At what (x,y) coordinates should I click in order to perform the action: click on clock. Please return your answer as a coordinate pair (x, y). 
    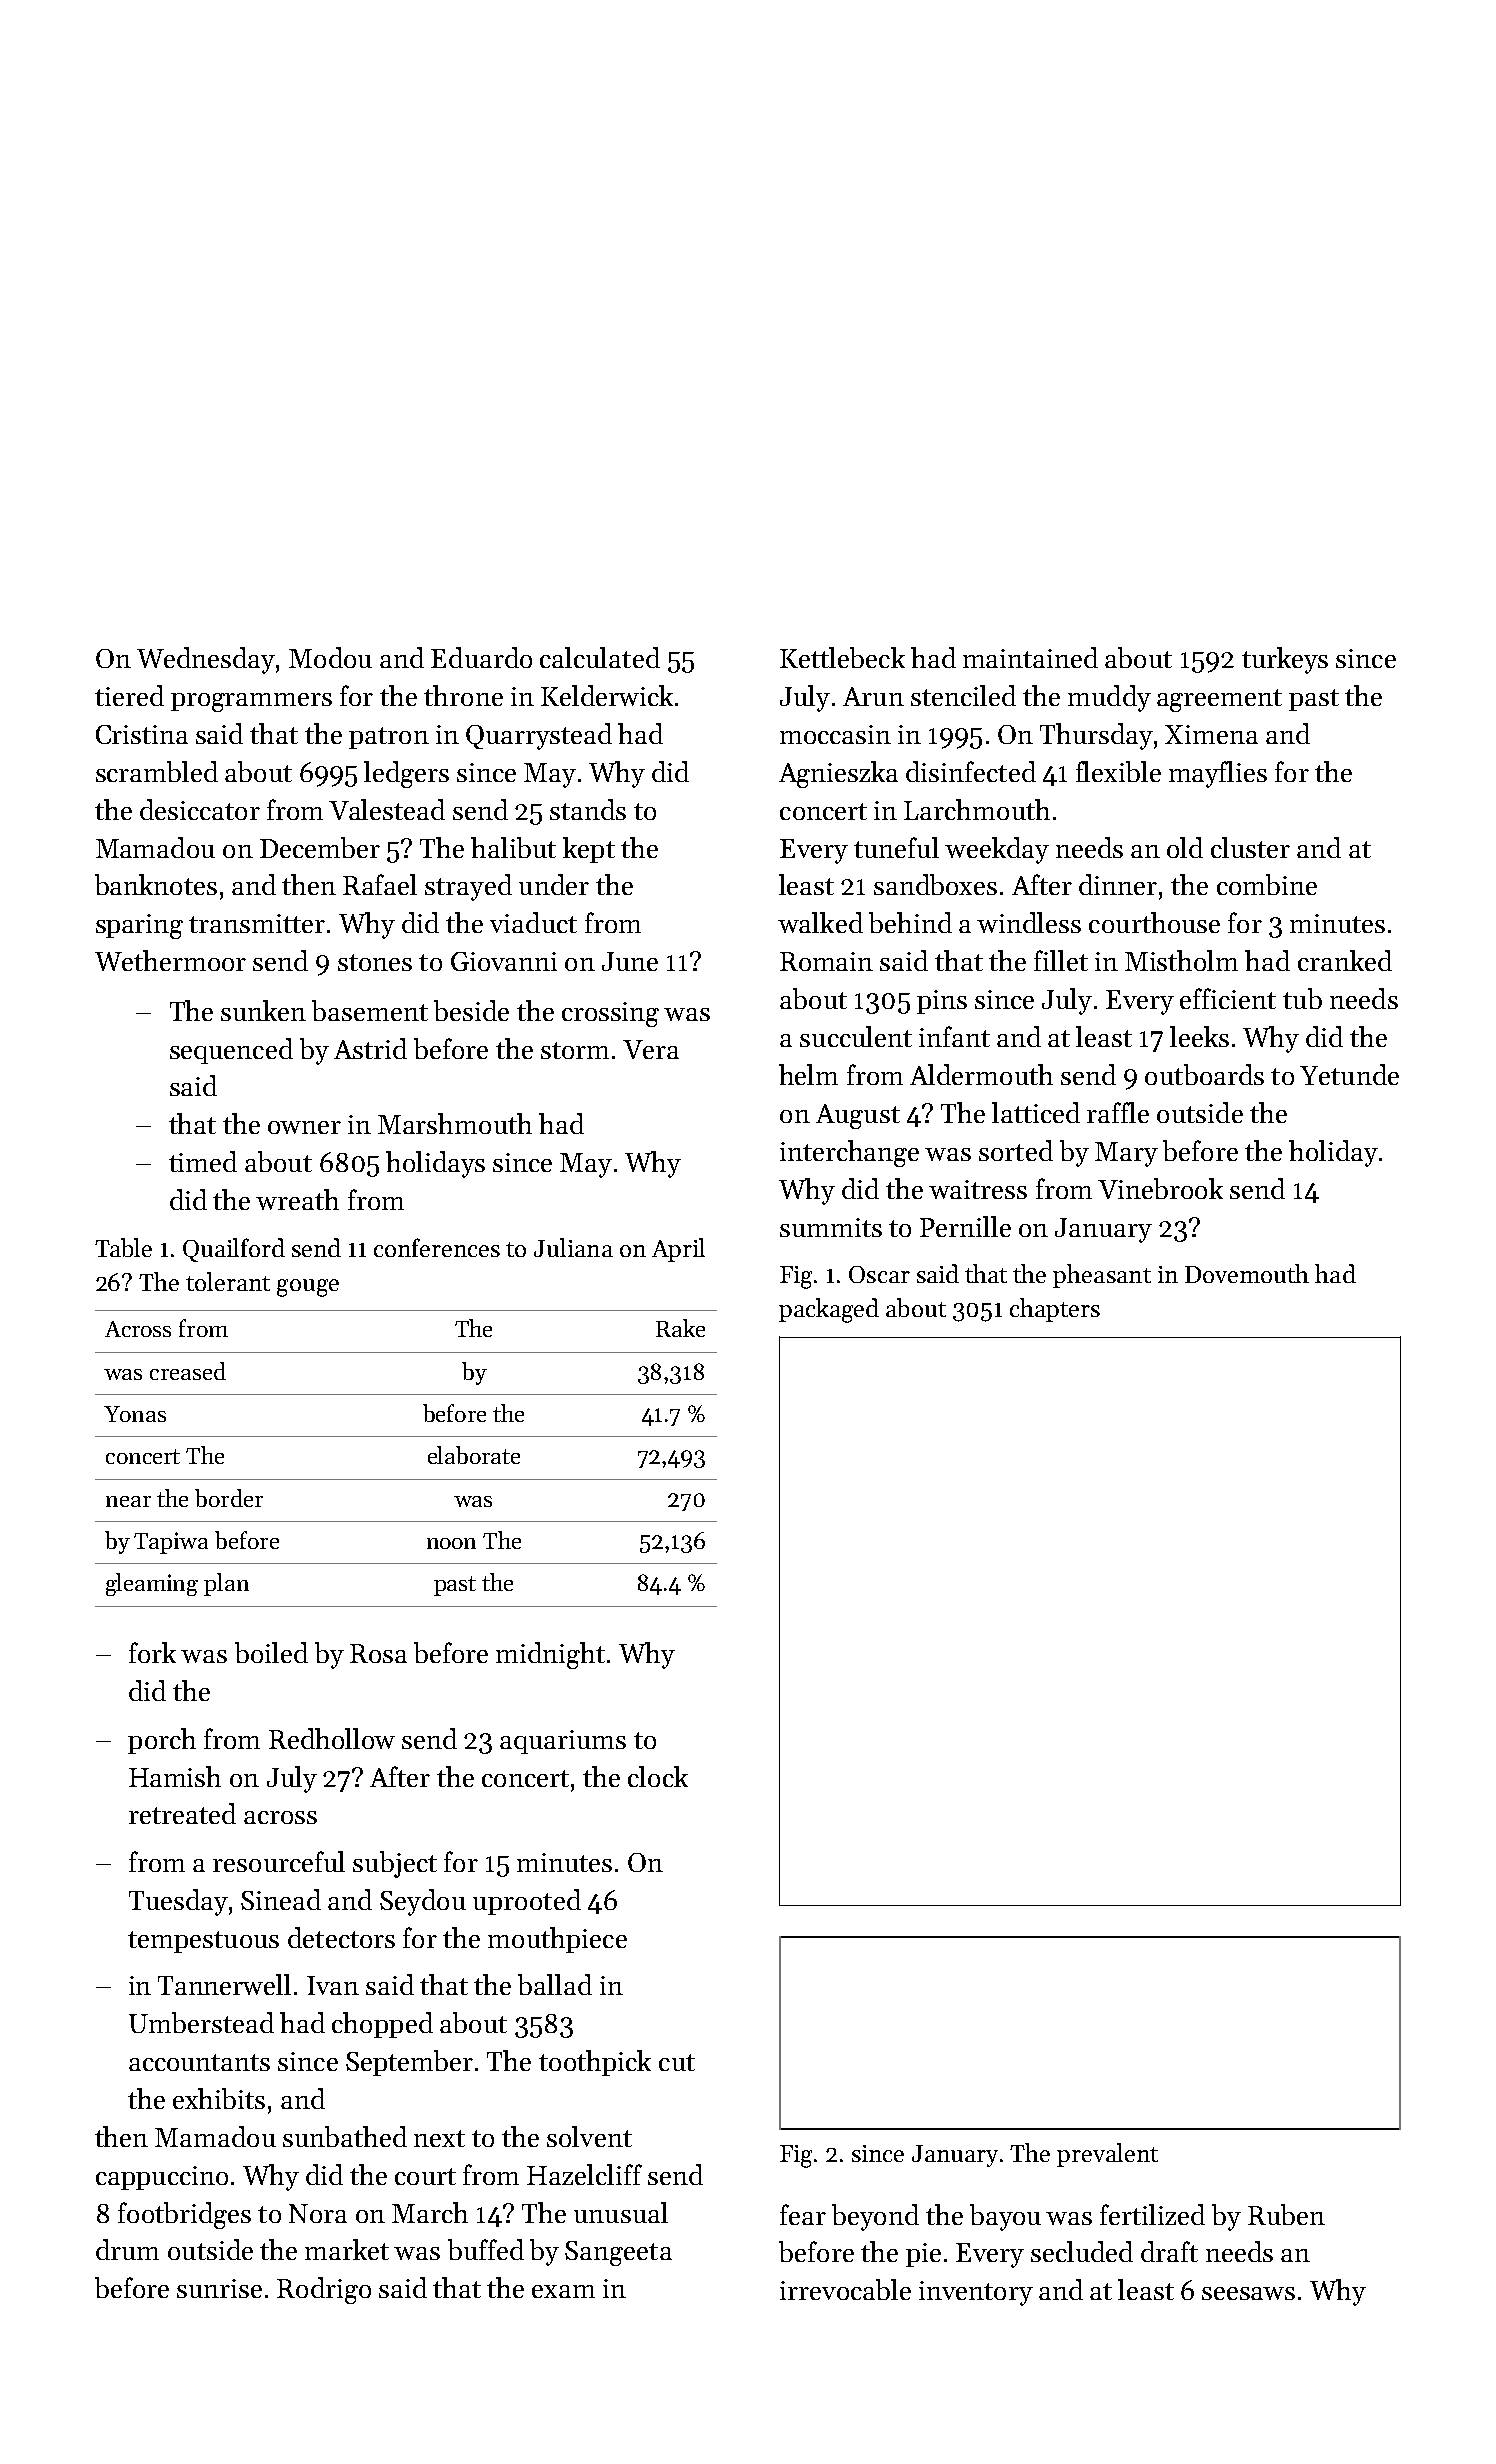
    Looking at the image, I should click on (658, 1776).
